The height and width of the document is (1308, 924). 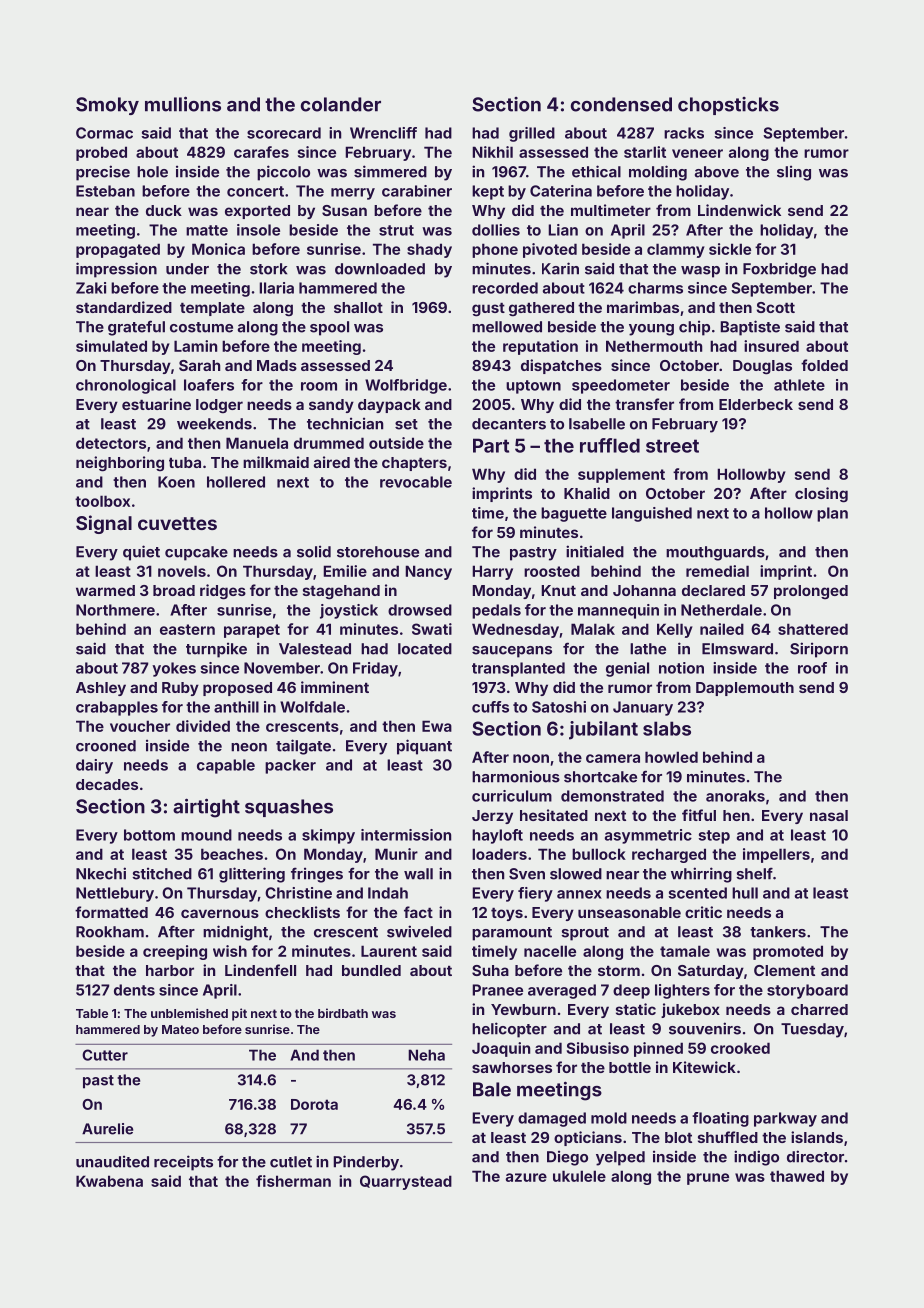 What do you see at coordinates (183, 104) in the document?
I see `mullions` at bounding box center [183, 104].
